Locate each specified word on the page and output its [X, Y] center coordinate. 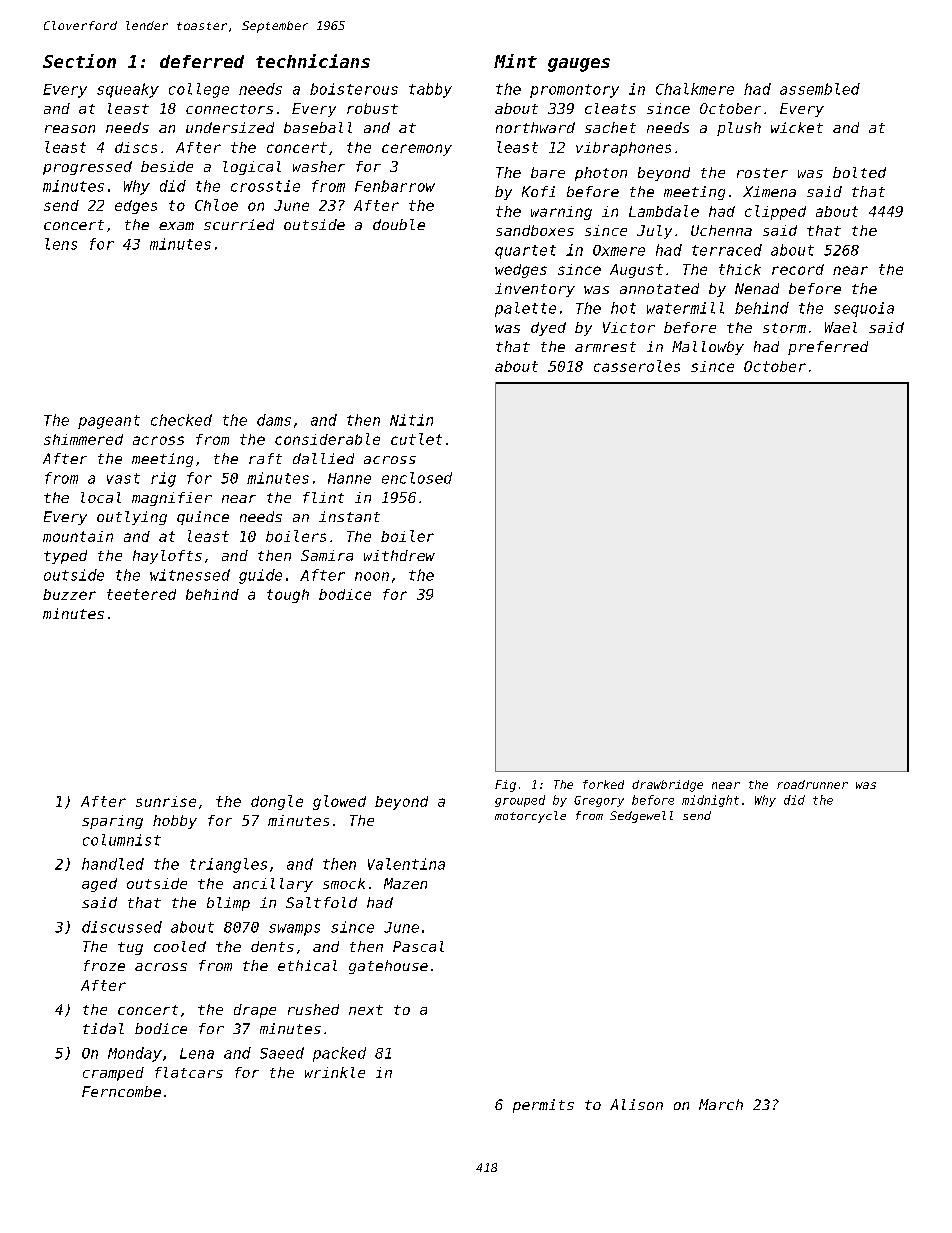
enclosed [417, 478]
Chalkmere [695, 89]
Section [79, 61]
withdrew [399, 555]
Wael [841, 327]
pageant [109, 422]
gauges [579, 65]
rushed [313, 1009]
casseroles [637, 366]
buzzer [69, 594]
